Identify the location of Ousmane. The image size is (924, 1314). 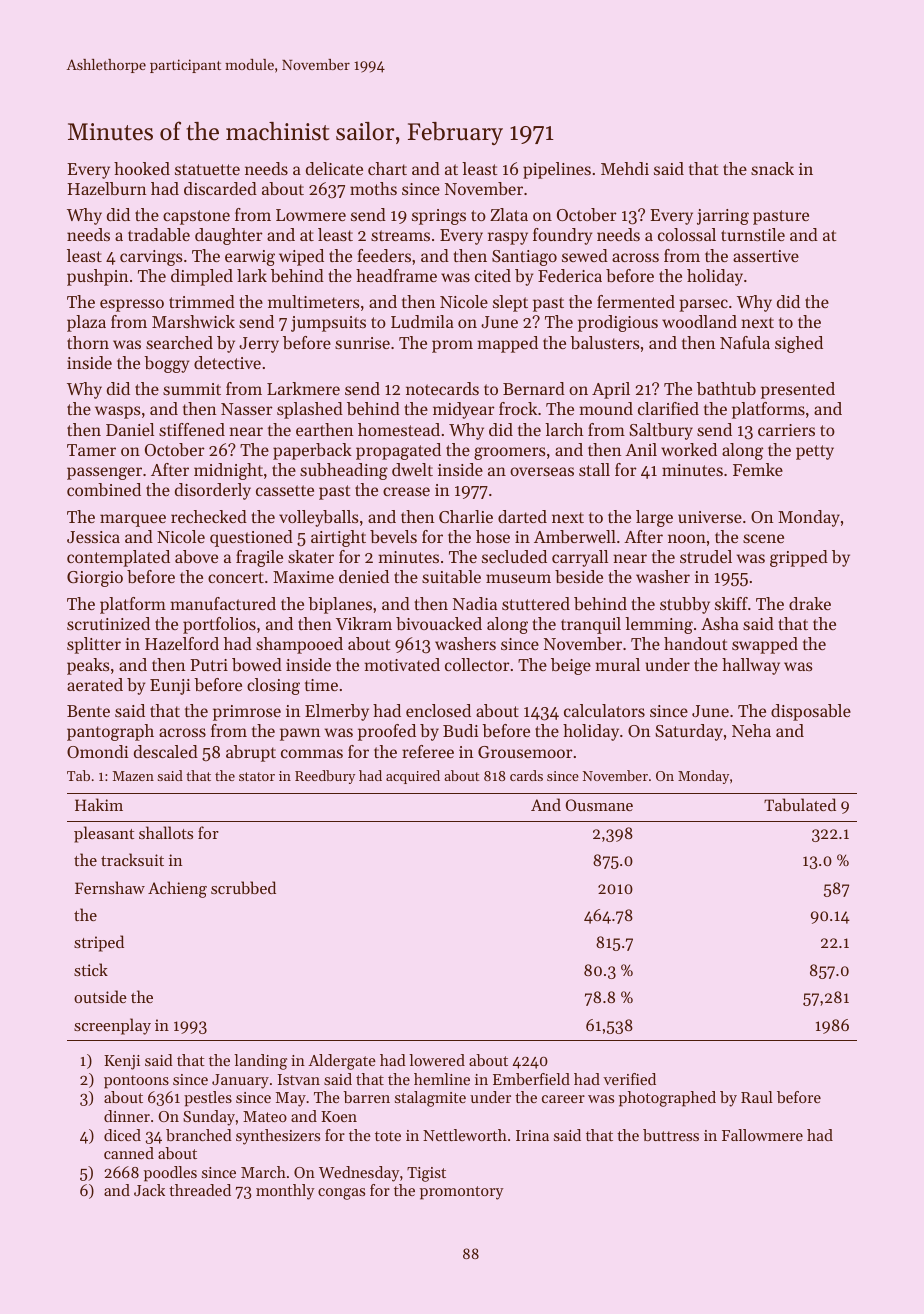
(599, 805).
